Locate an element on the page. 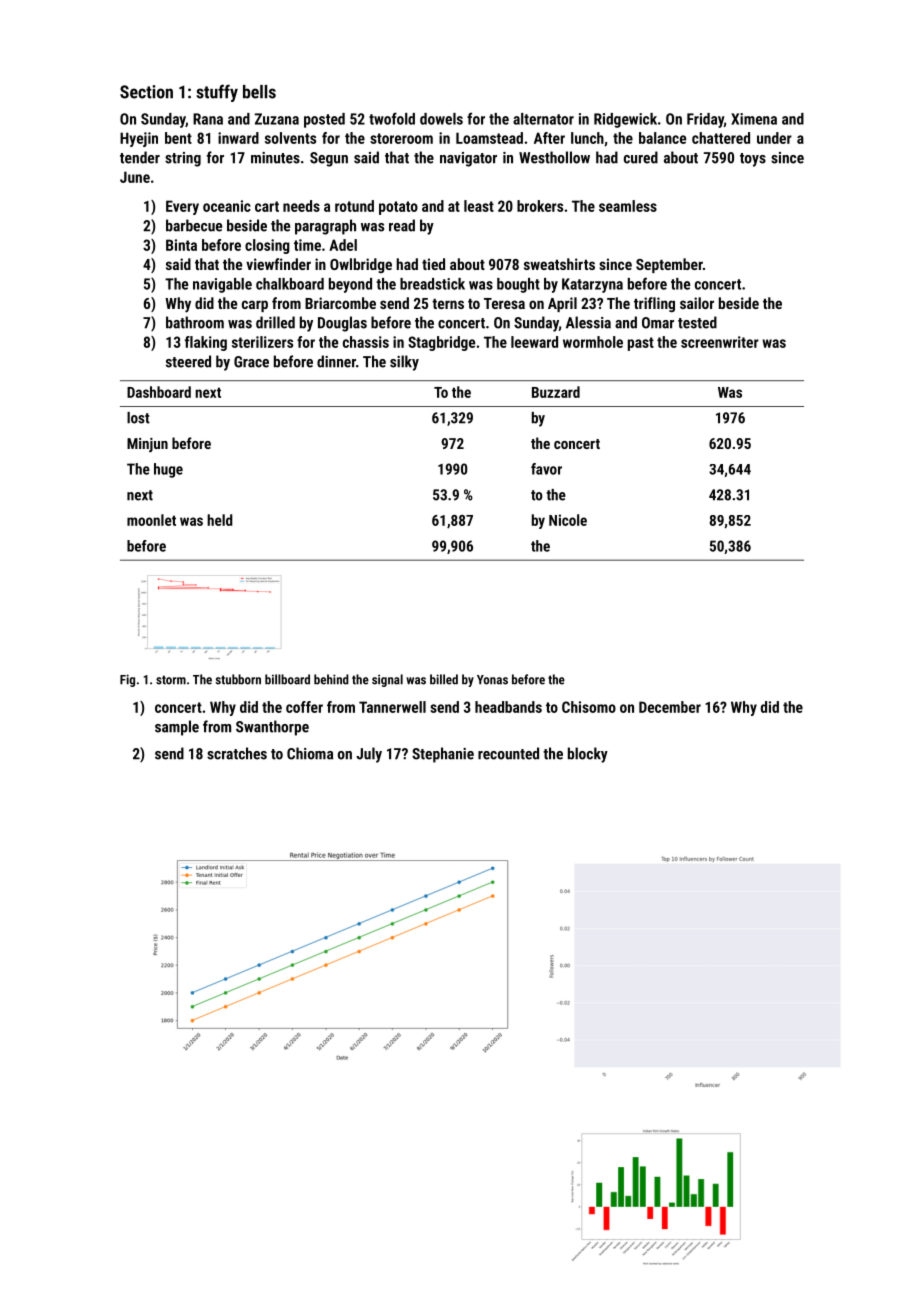 This image has height=1308, width=924. favor is located at coordinates (546, 469).
